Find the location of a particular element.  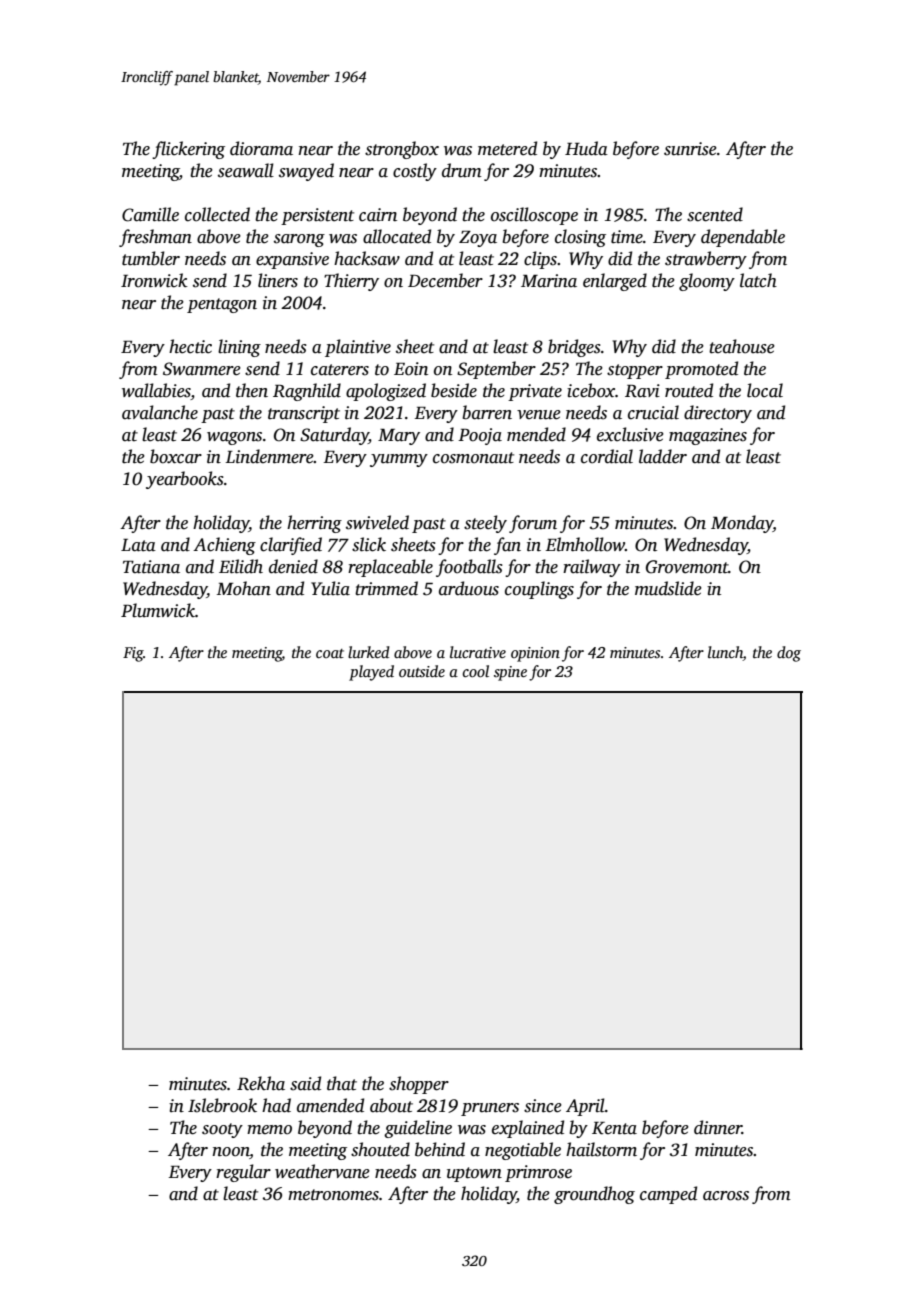

shopper is located at coordinates (419, 1085).
